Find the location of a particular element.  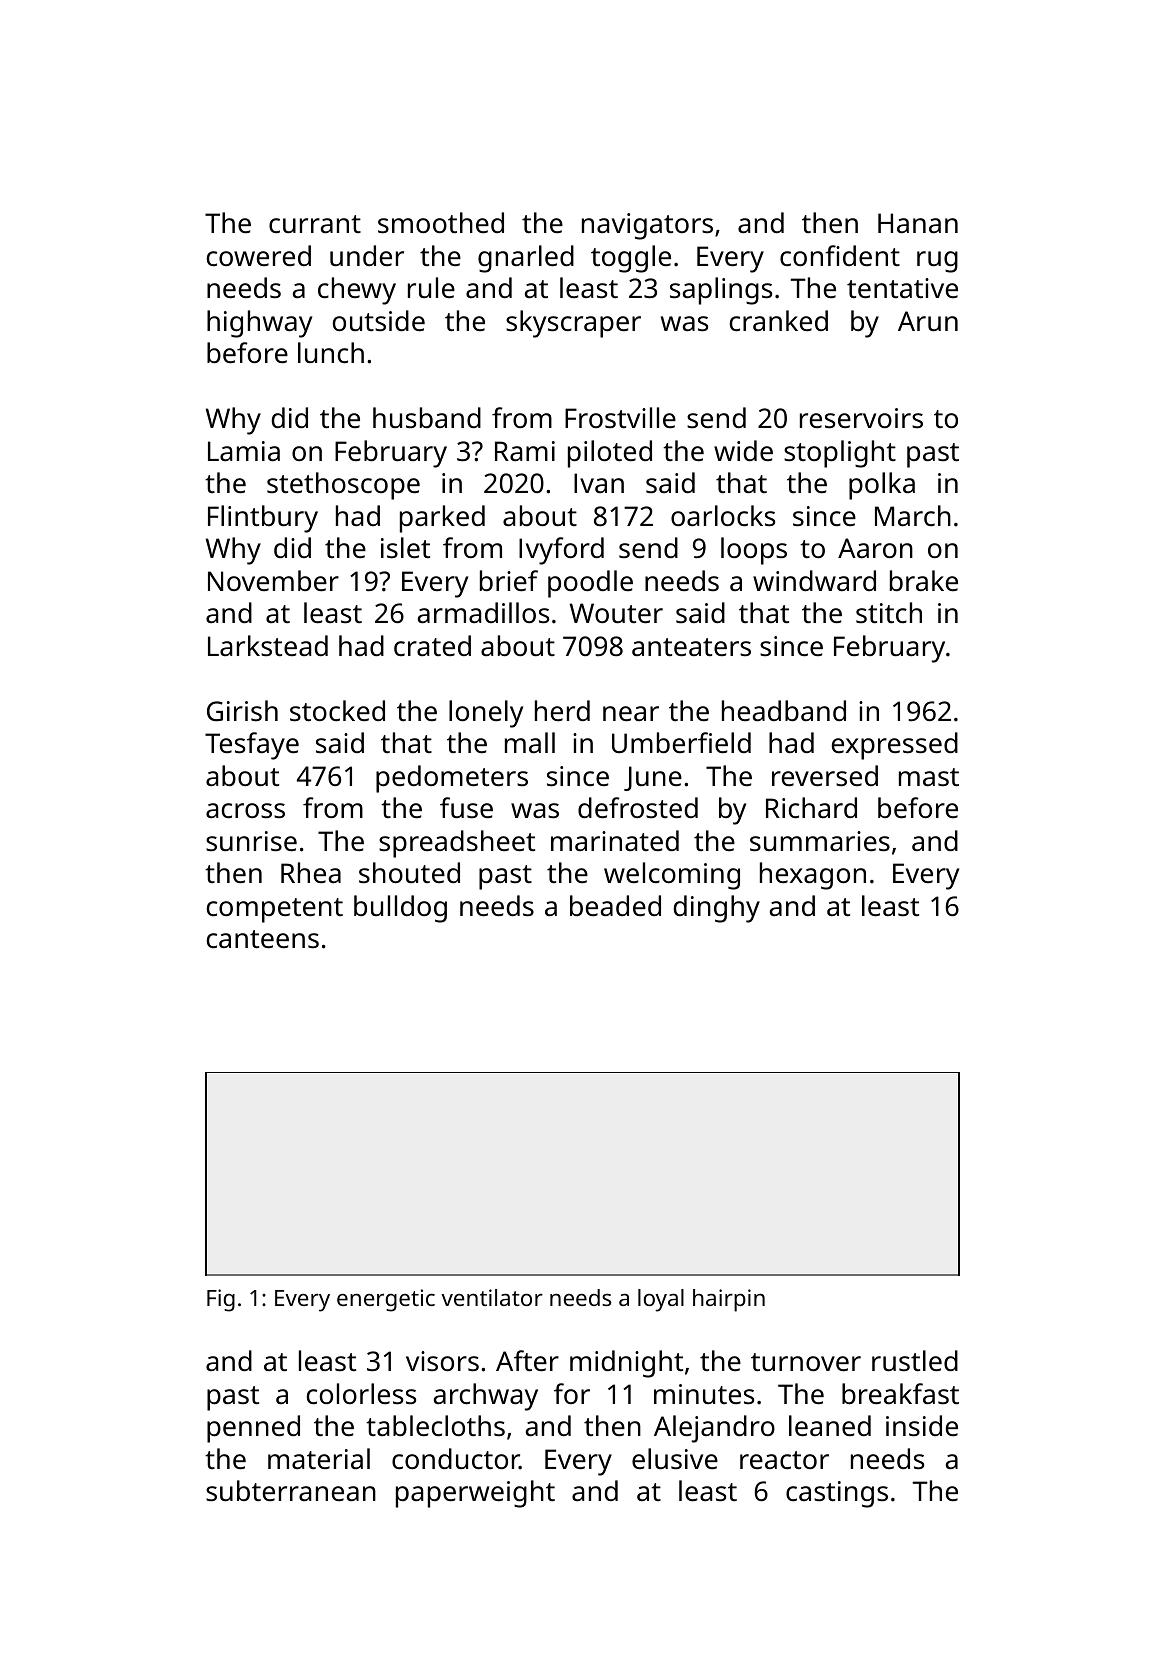

subterranean is located at coordinates (291, 1490).
